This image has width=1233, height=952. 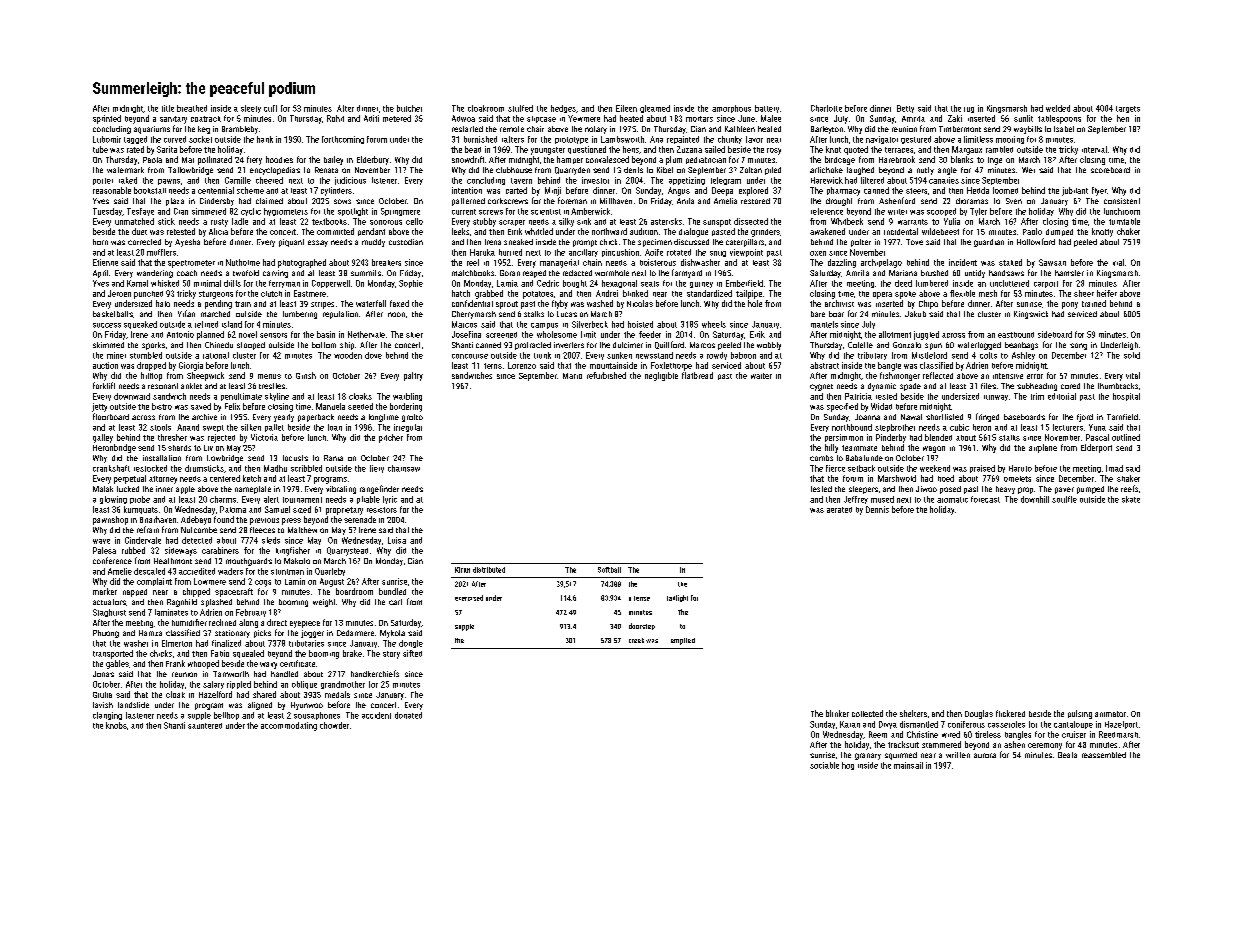 What do you see at coordinates (1126, 397) in the image?
I see `hospital` at bounding box center [1126, 397].
